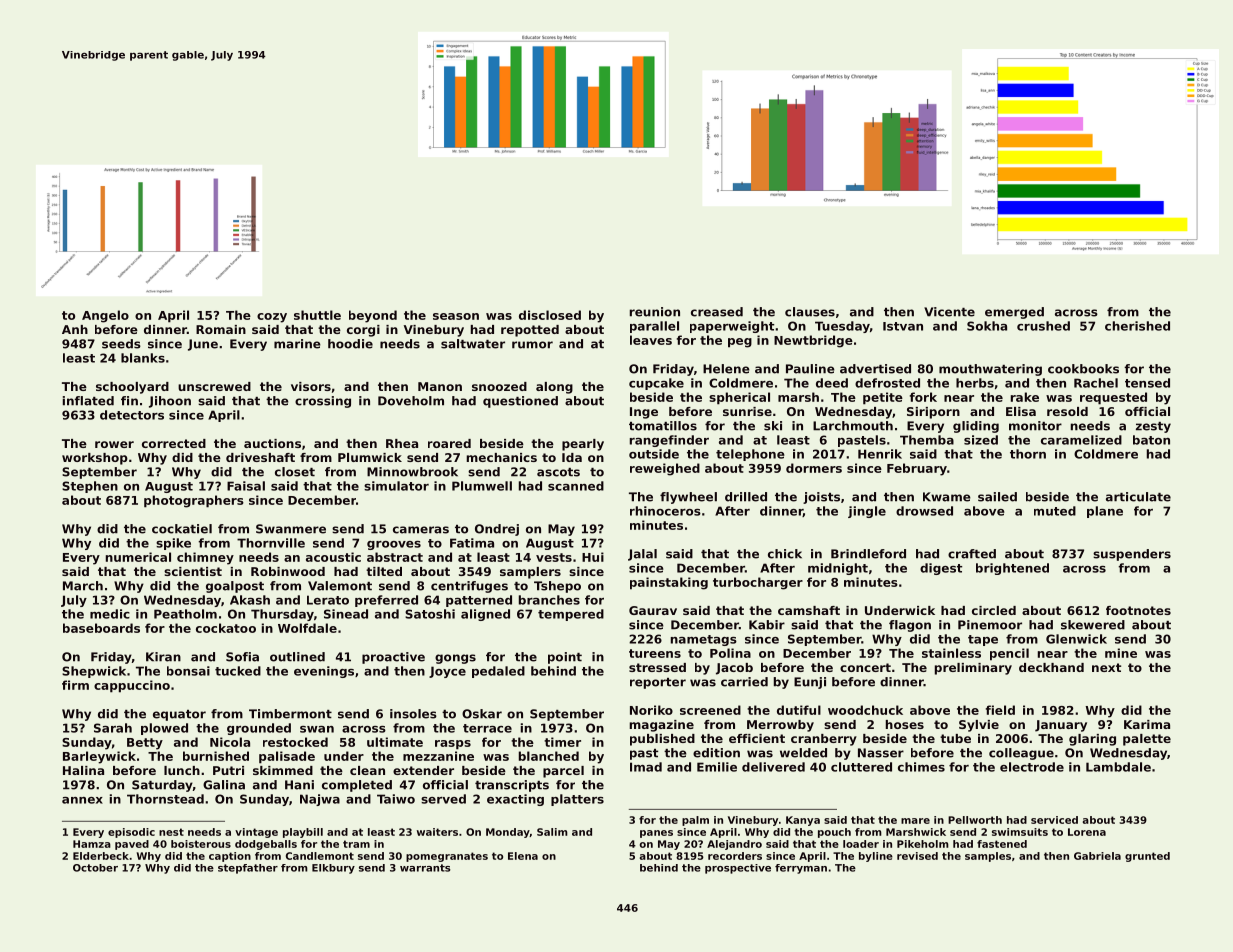 Image resolution: width=1233 pixels, height=952 pixels. What do you see at coordinates (367, 770) in the screenshot?
I see `clean` at bounding box center [367, 770].
